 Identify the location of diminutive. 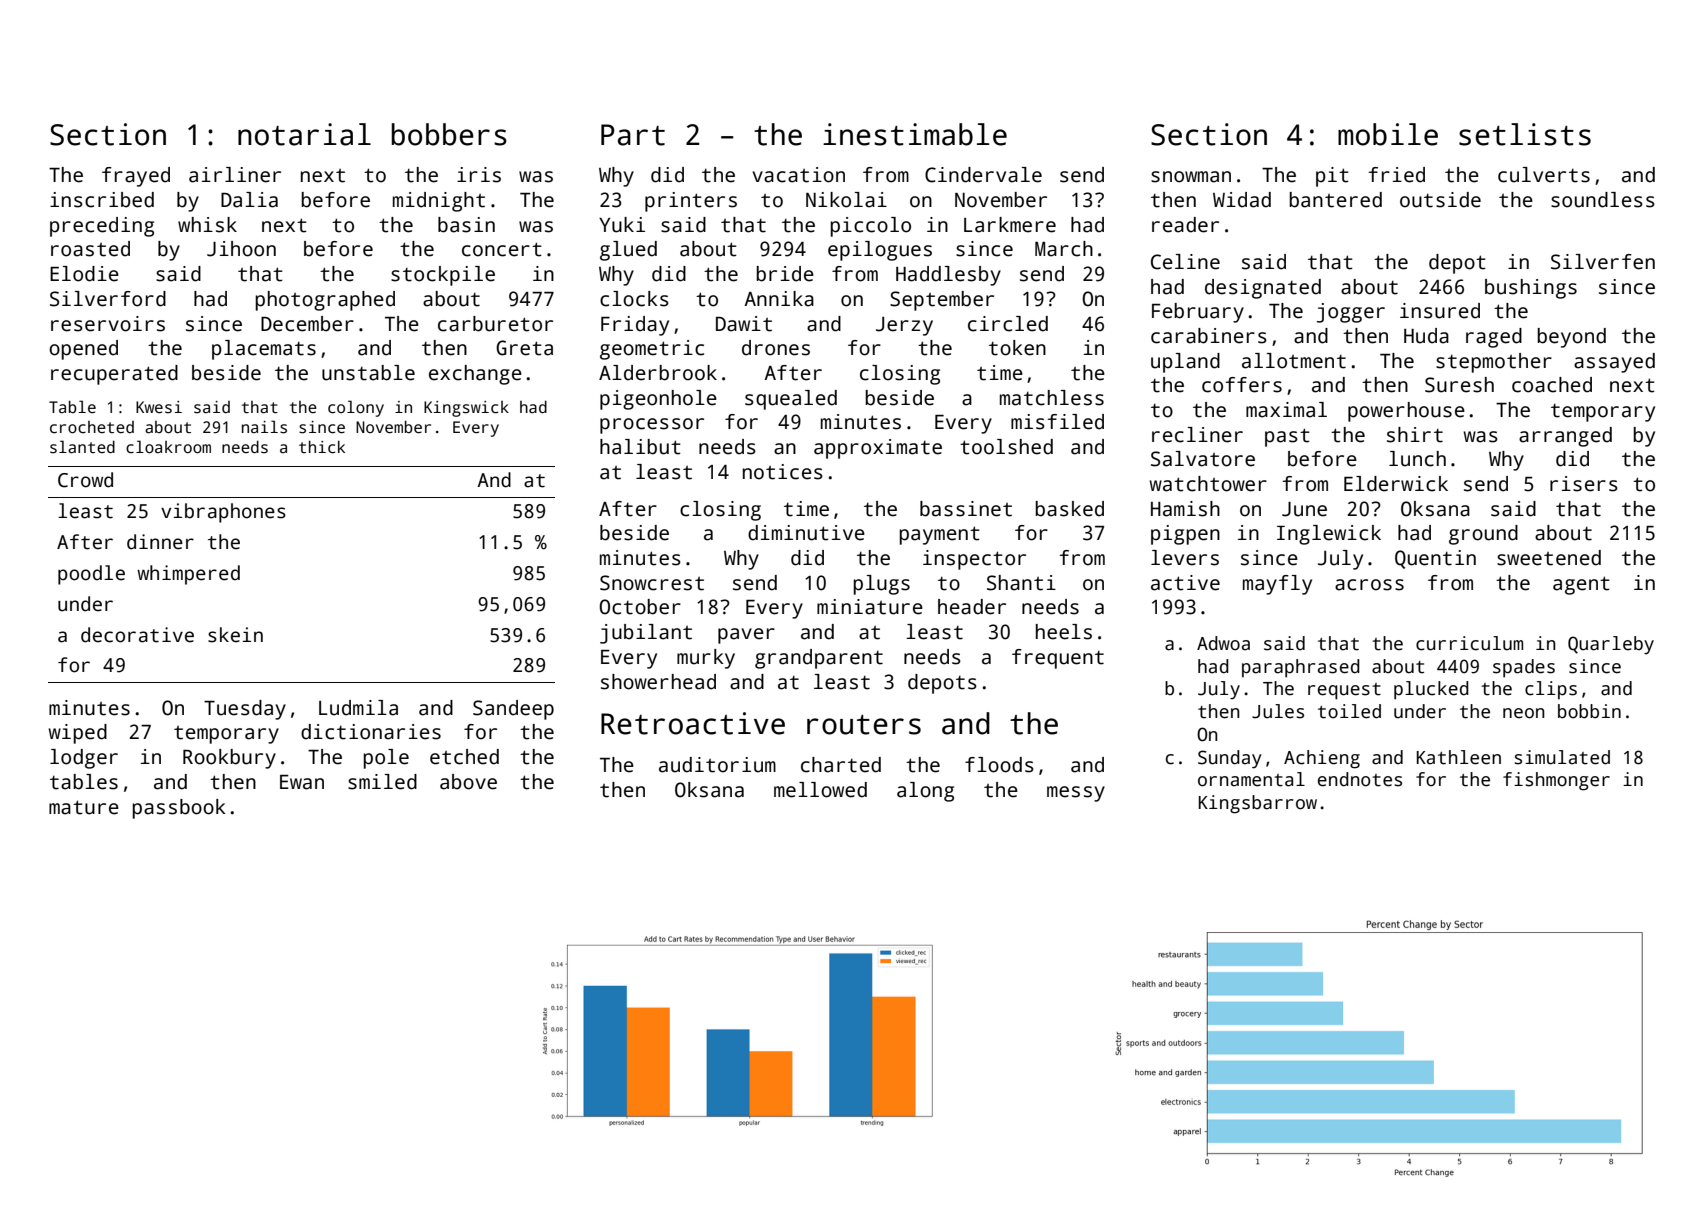
(806, 533).
